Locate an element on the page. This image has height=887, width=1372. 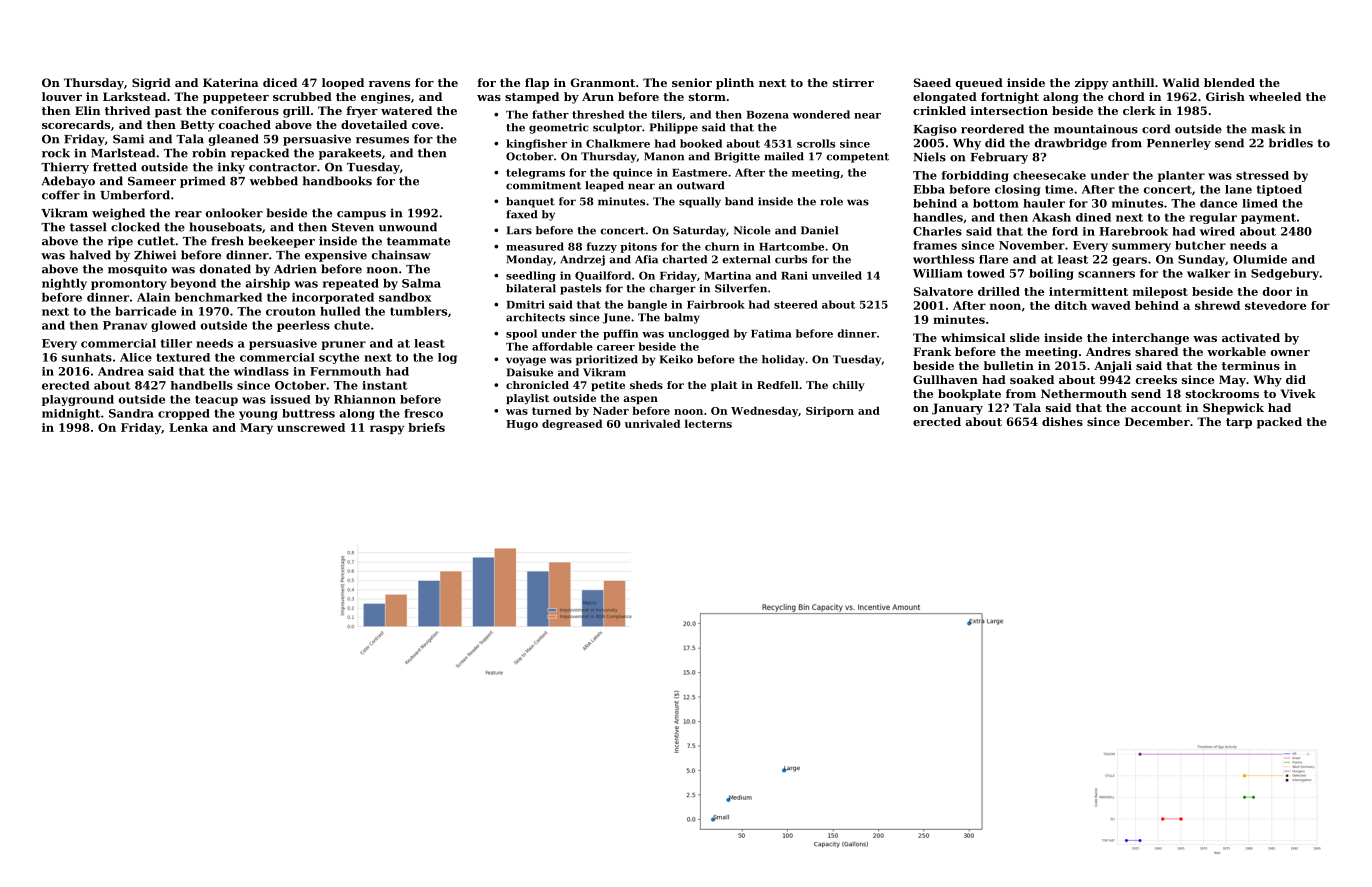
blended is located at coordinates (1229, 82).
